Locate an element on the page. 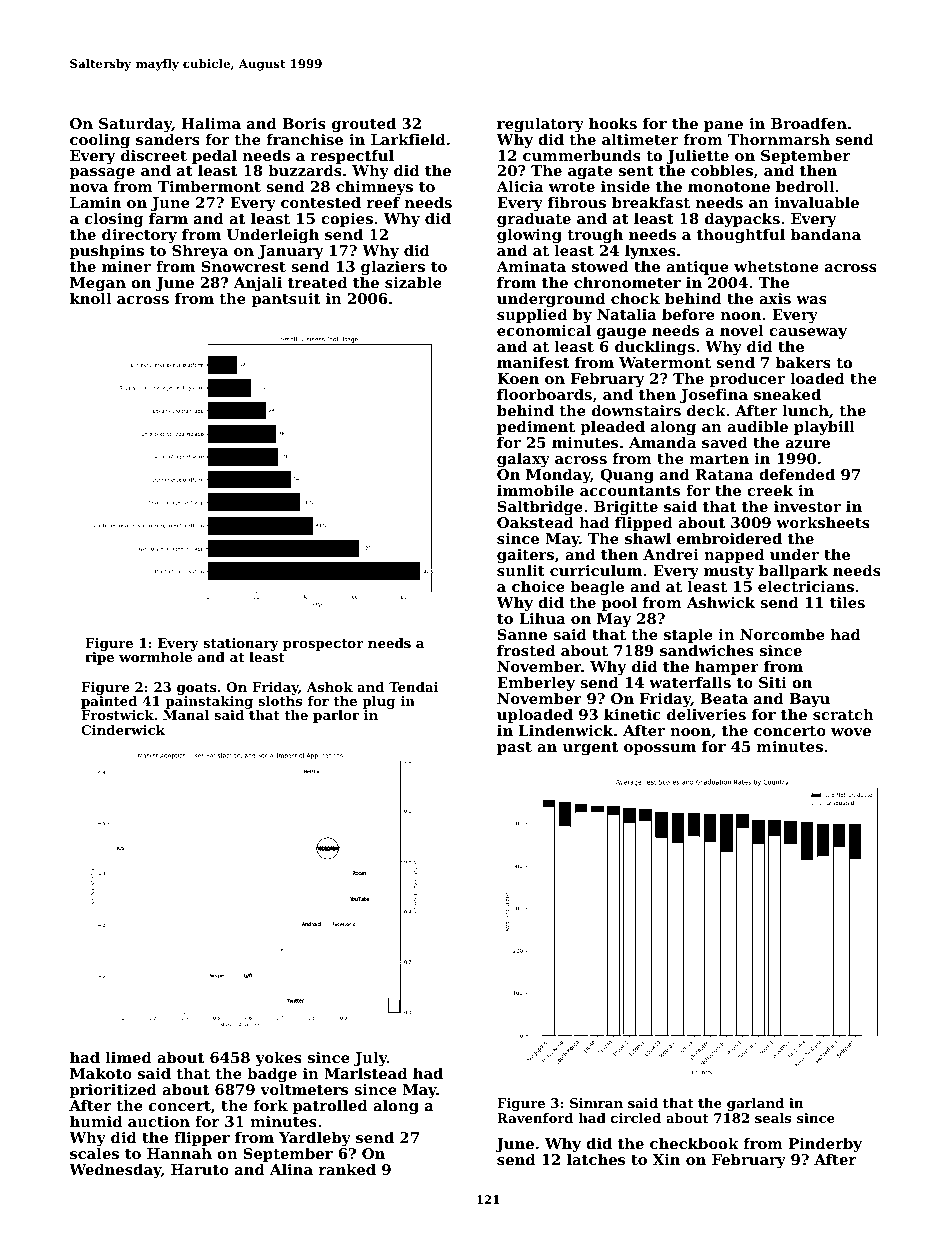  bakers is located at coordinates (803, 362).
